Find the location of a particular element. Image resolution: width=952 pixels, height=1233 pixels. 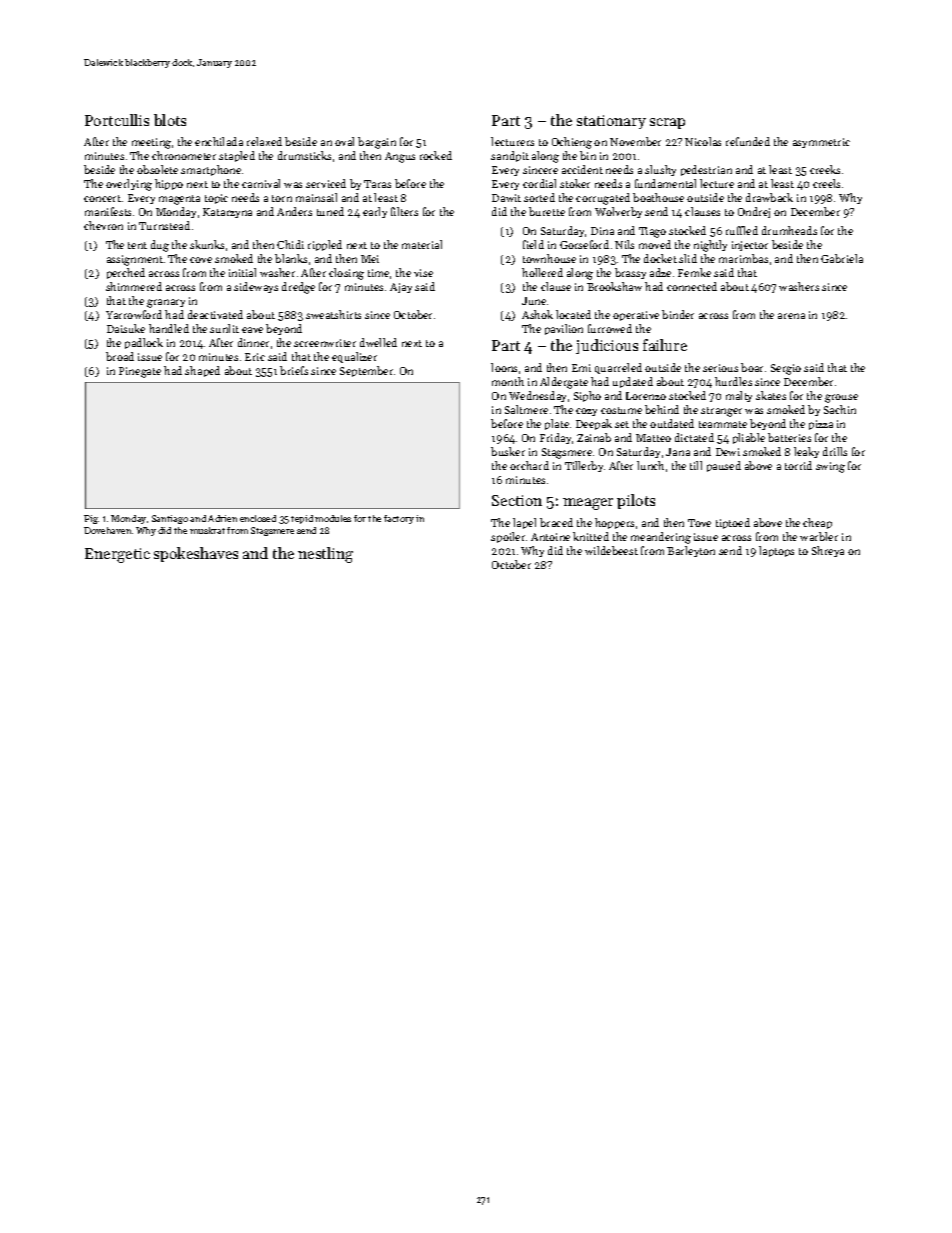

scrap is located at coordinates (667, 123).
